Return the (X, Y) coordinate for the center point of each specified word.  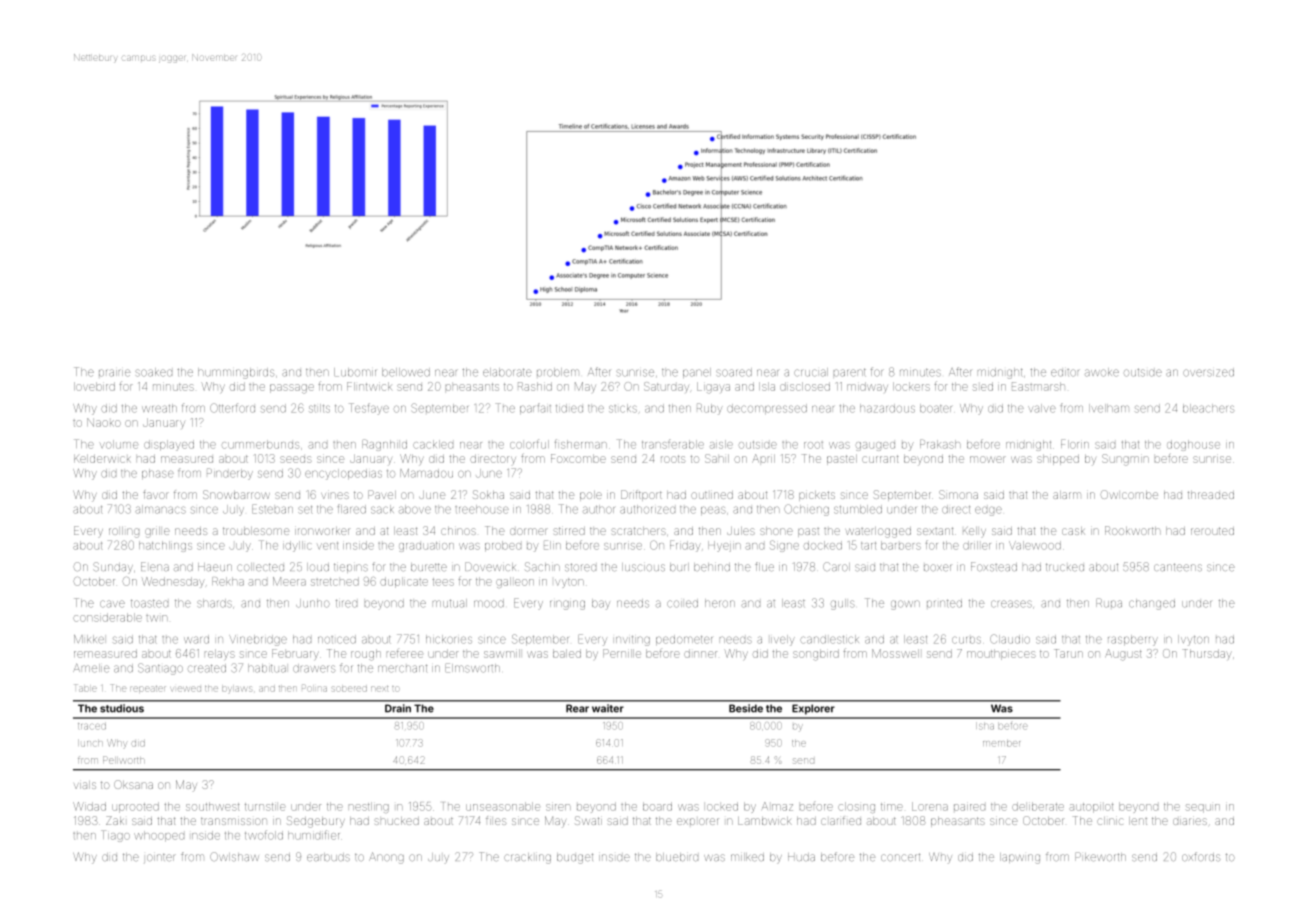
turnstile (265, 807)
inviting (633, 641)
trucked (1065, 567)
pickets (817, 496)
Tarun (1068, 653)
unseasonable (503, 806)
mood (489, 603)
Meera (289, 581)
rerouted (1212, 531)
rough (366, 655)
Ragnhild (384, 445)
